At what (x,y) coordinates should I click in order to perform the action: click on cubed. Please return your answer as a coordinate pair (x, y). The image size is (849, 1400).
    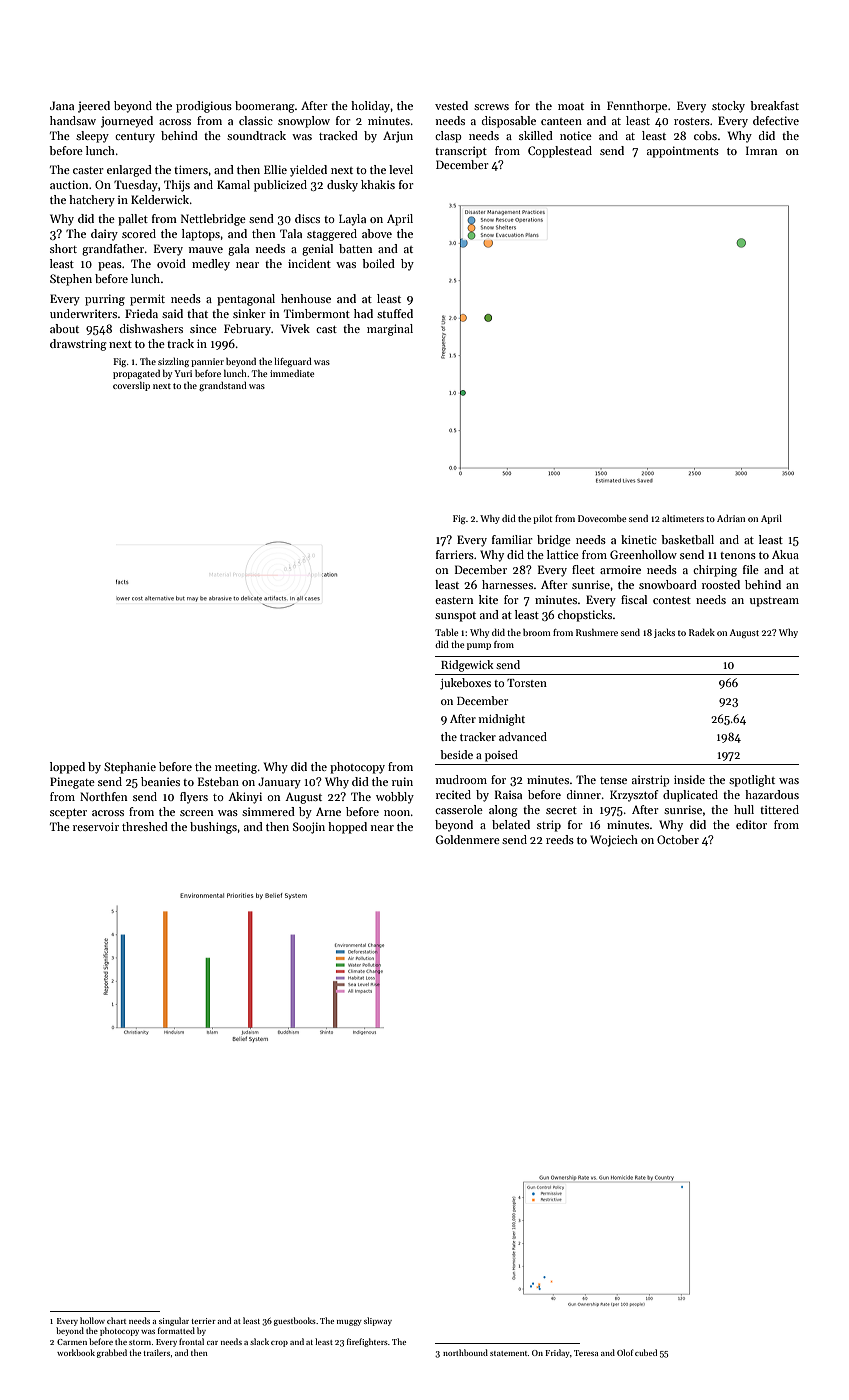
    Looking at the image, I should click on (646, 1352).
